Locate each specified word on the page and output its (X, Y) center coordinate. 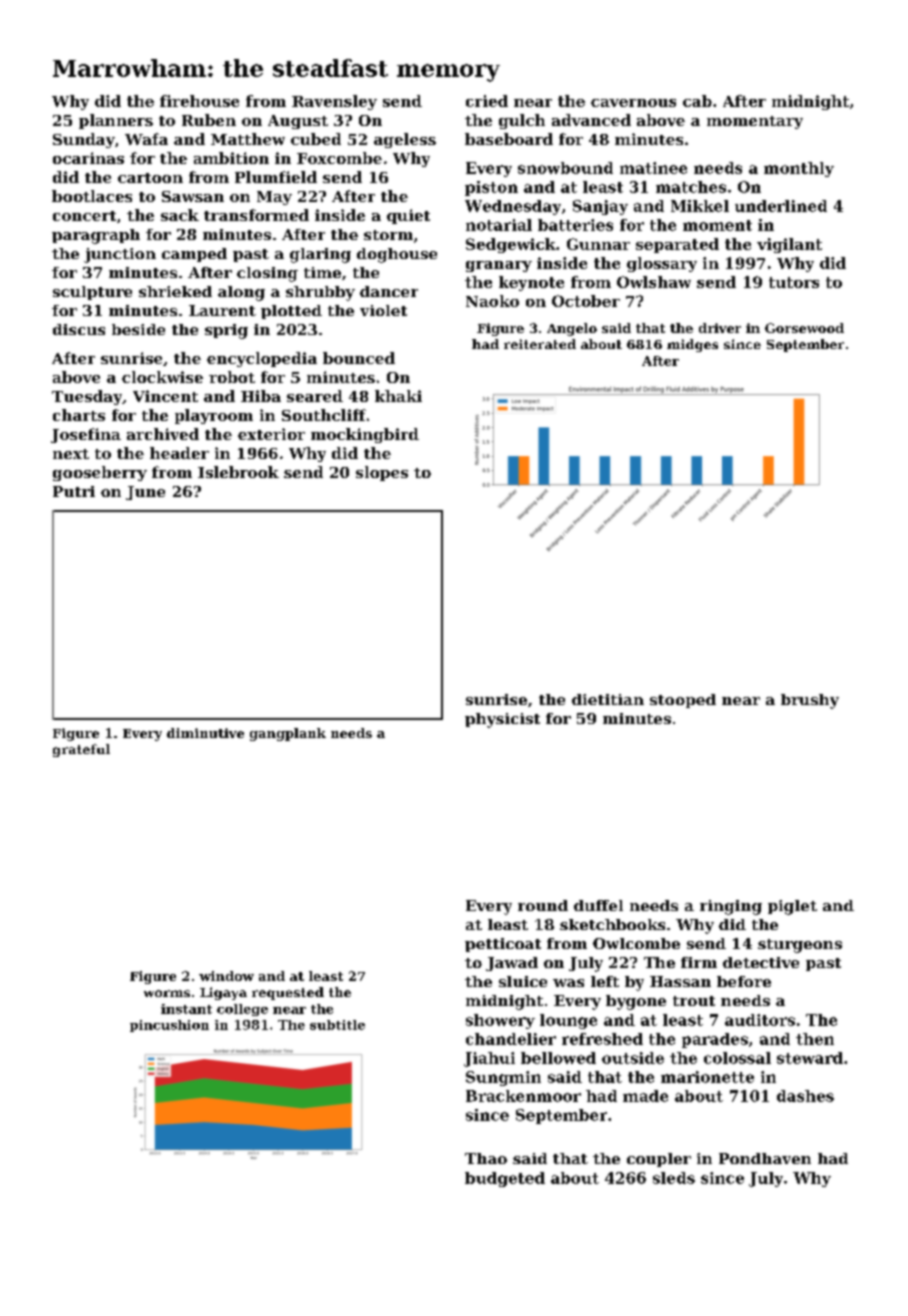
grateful (81, 750)
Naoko (492, 301)
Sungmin (503, 1078)
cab (697, 101)
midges (692, 345)
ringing (731, 907)
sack (180, 215)
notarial (499, 225)
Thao (486, 1158)
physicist (502, 720)
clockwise (162, 377)
